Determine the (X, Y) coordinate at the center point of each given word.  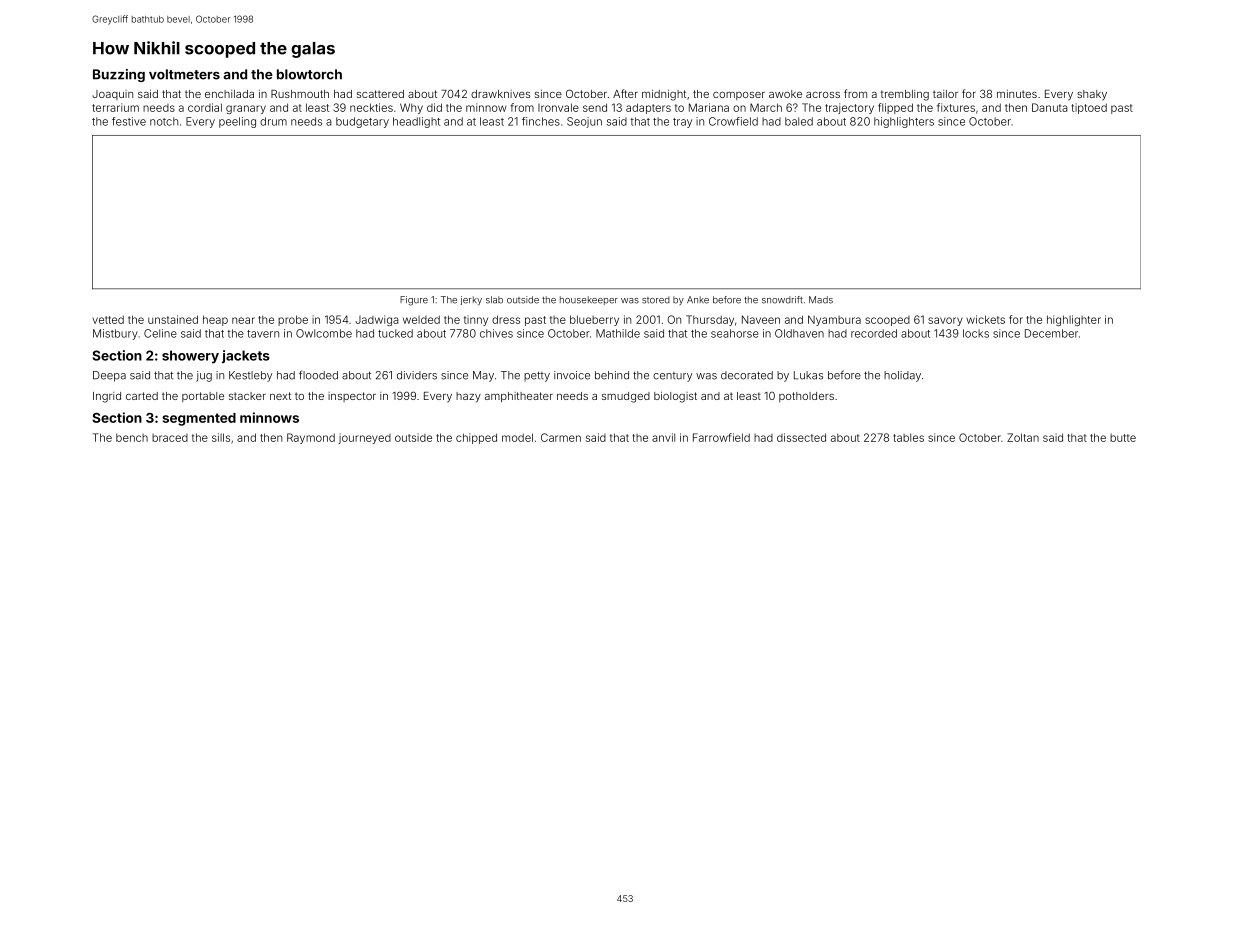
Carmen (561, 437)
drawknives (500, 94)
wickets (985, 319)
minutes (1017, 94)
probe (293, 320)
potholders (806, 397)
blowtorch (309, 74)
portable (203, 397)
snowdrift (782, 300)
